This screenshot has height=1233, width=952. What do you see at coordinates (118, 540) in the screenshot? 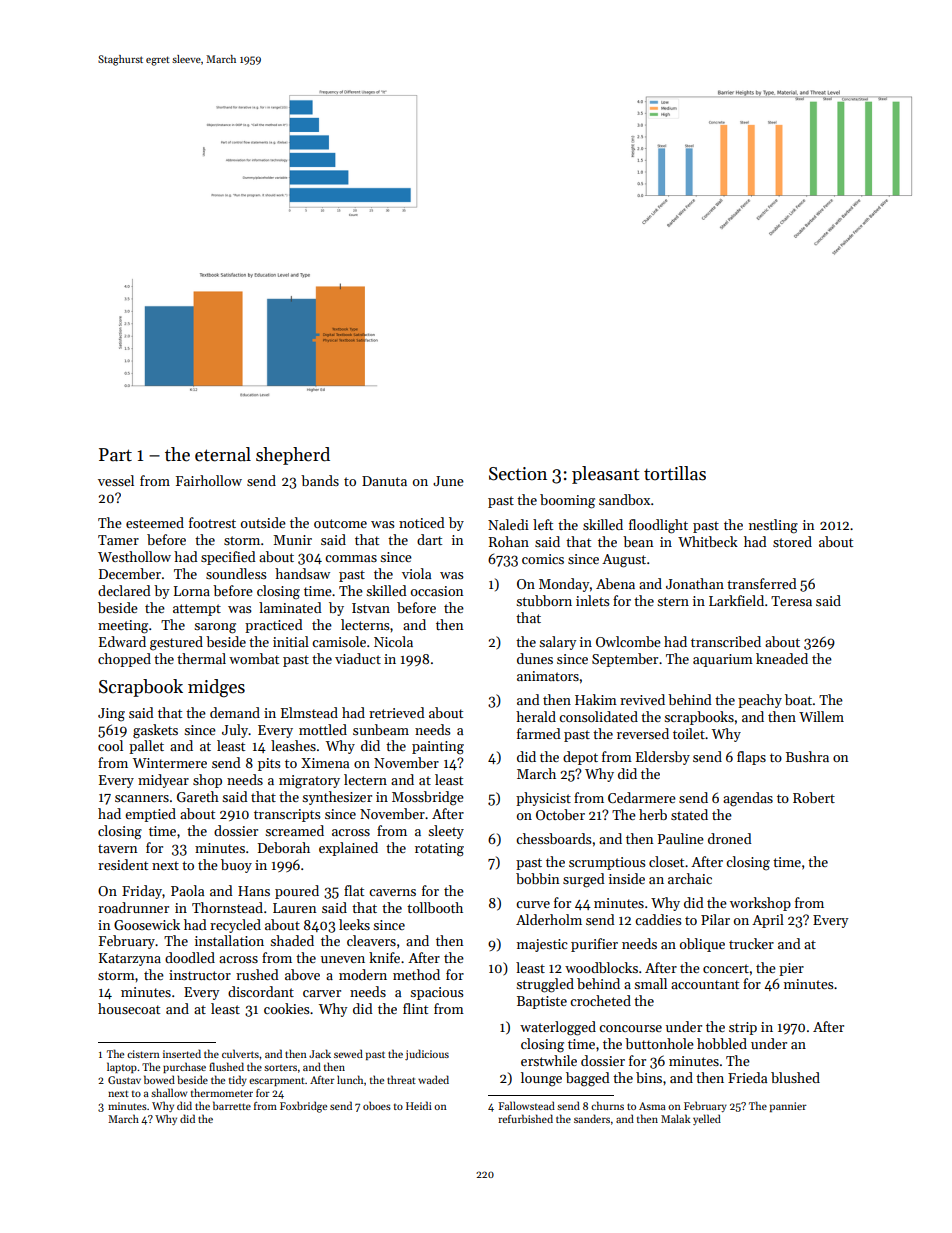
I see `Tamer` at bounding box center [118, 540].
